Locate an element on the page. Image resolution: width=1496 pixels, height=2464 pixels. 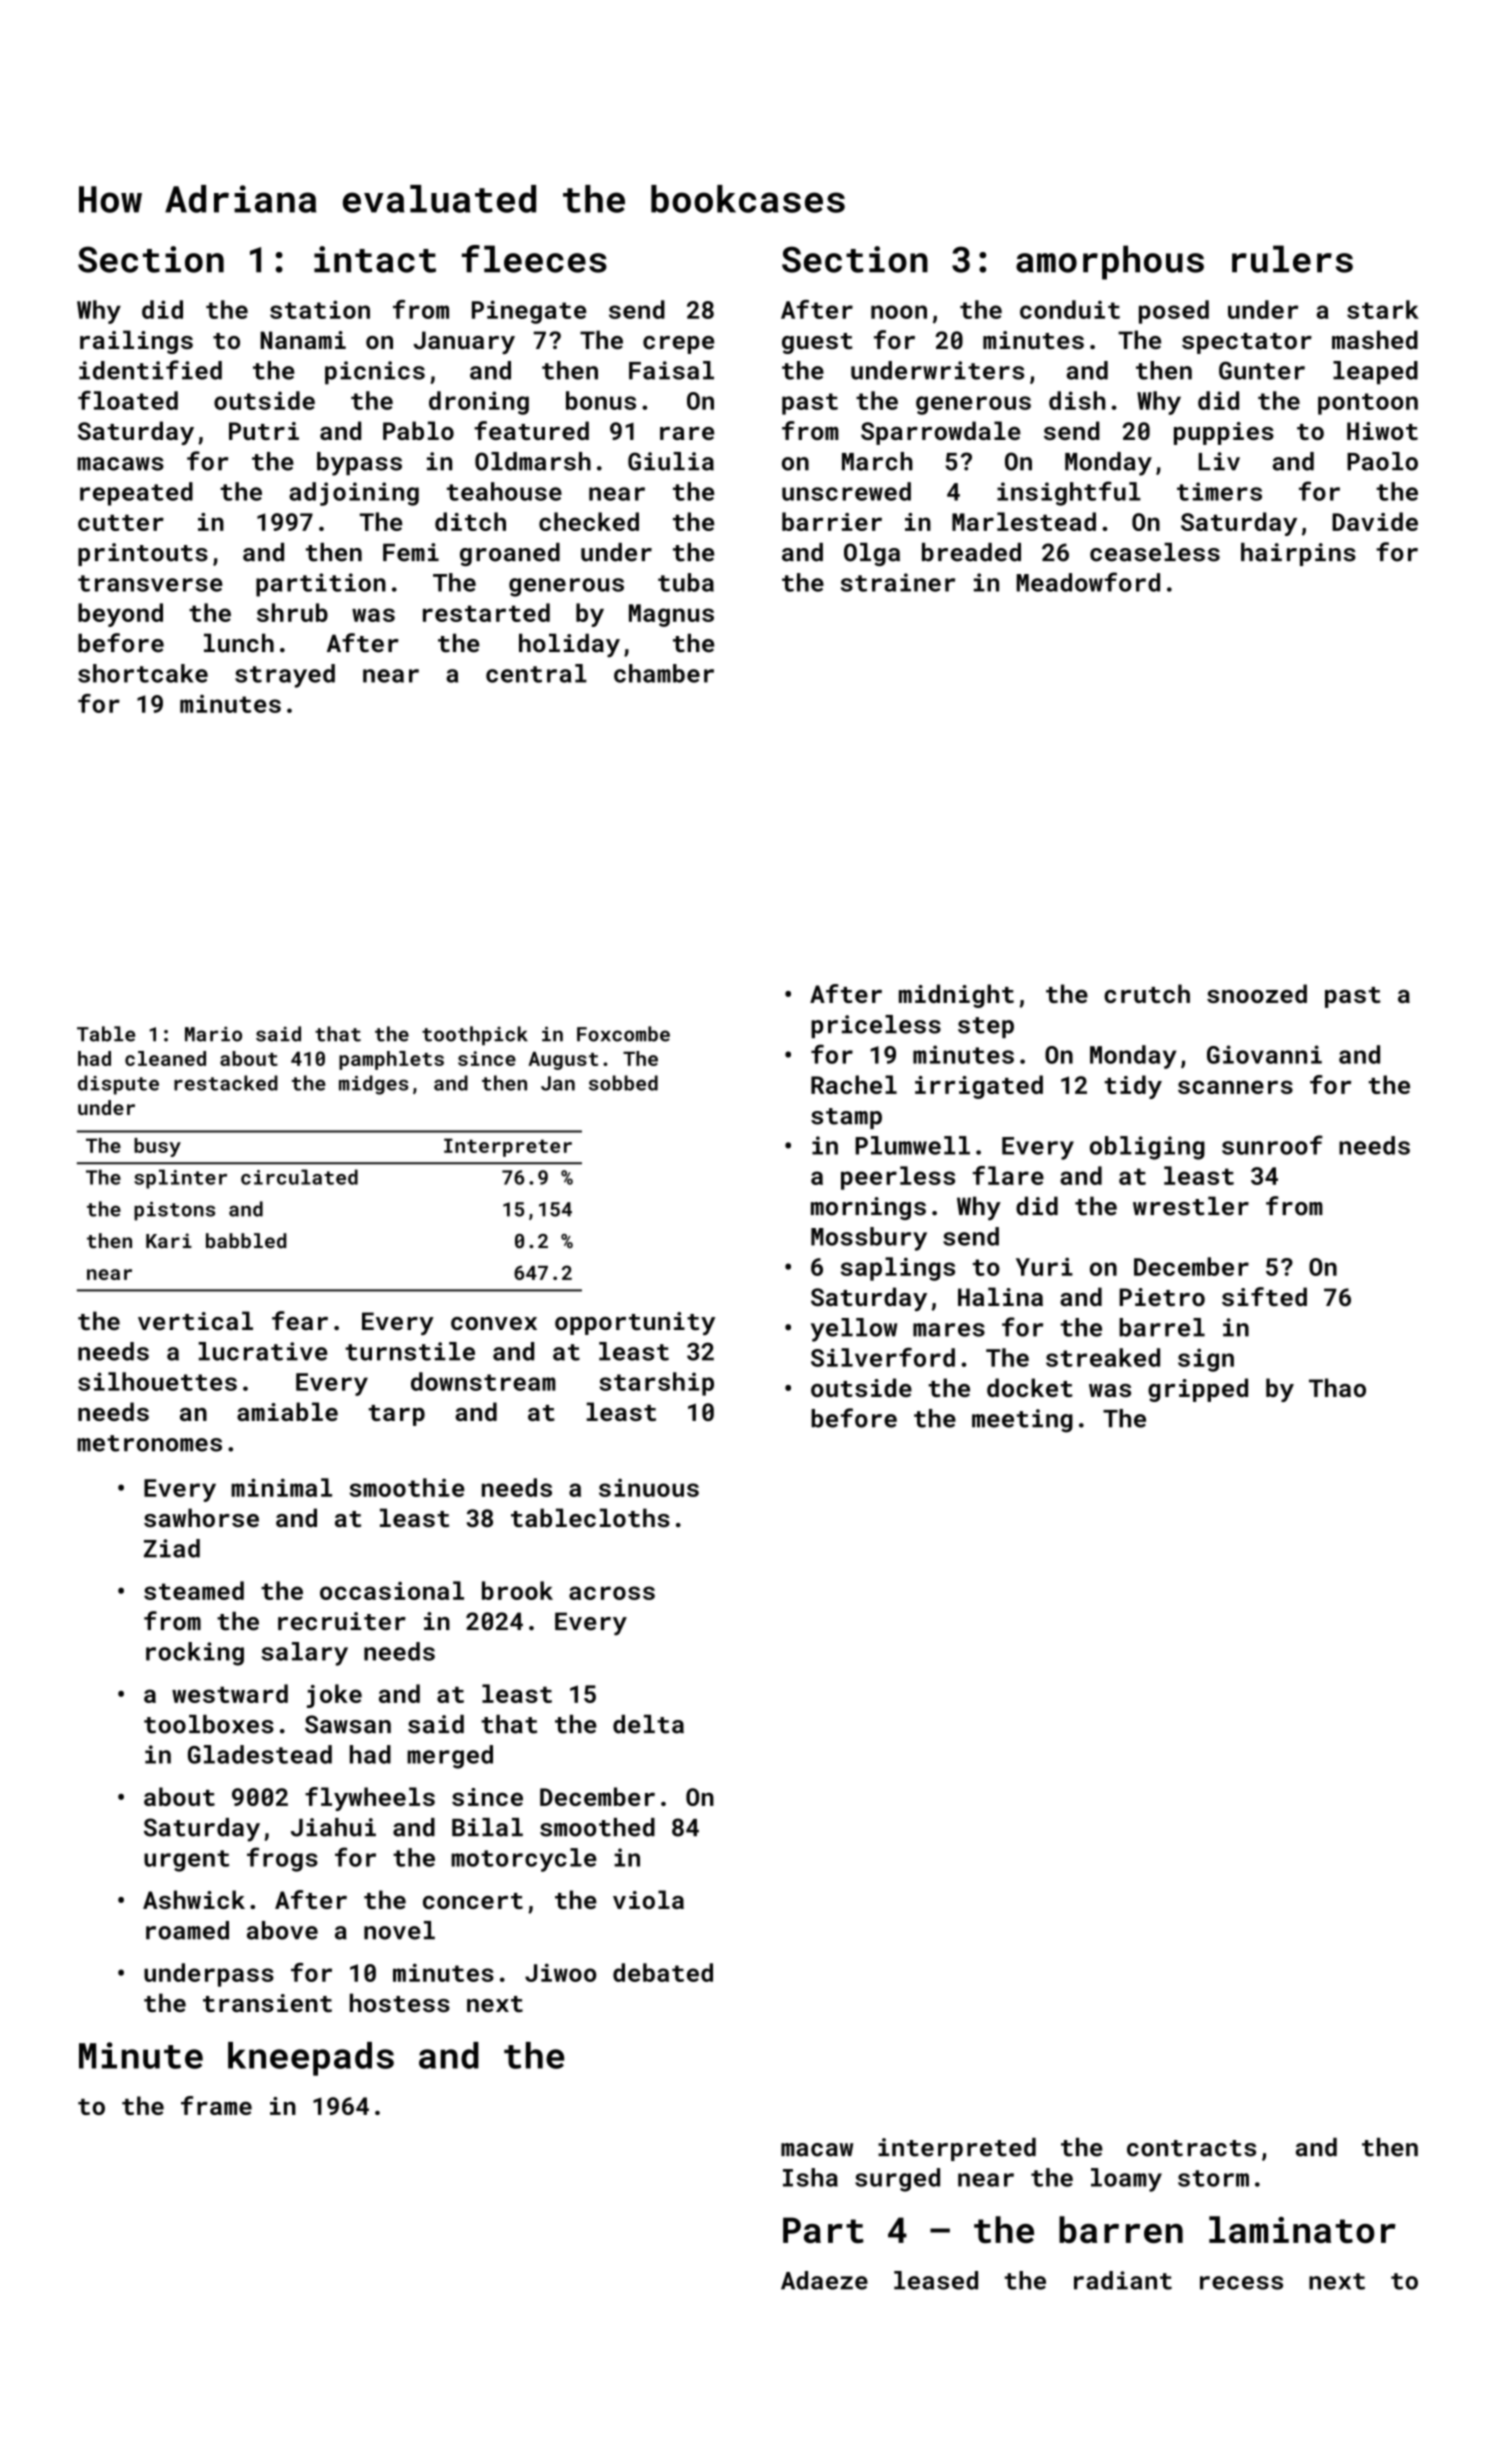
Thao is located at coordinates (1337, 1387).
